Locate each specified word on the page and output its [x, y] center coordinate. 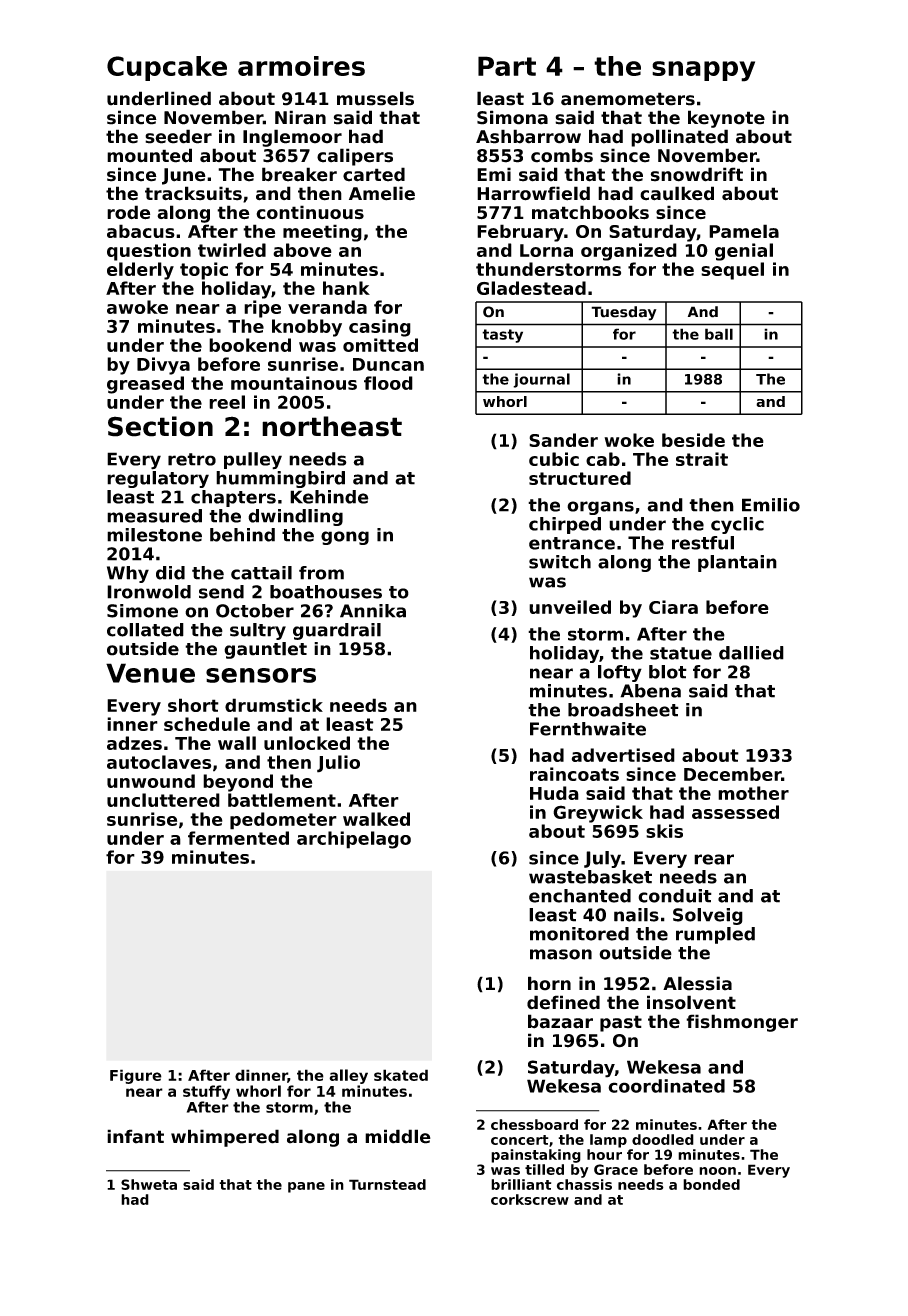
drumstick [274, 705]
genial [744, 252]
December [732, 774]
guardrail [337, 631]
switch [560, 562]
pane [306, 1187]
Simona [512, 117]
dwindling [295, 517]
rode [128, 212]
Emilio [771, 505]
